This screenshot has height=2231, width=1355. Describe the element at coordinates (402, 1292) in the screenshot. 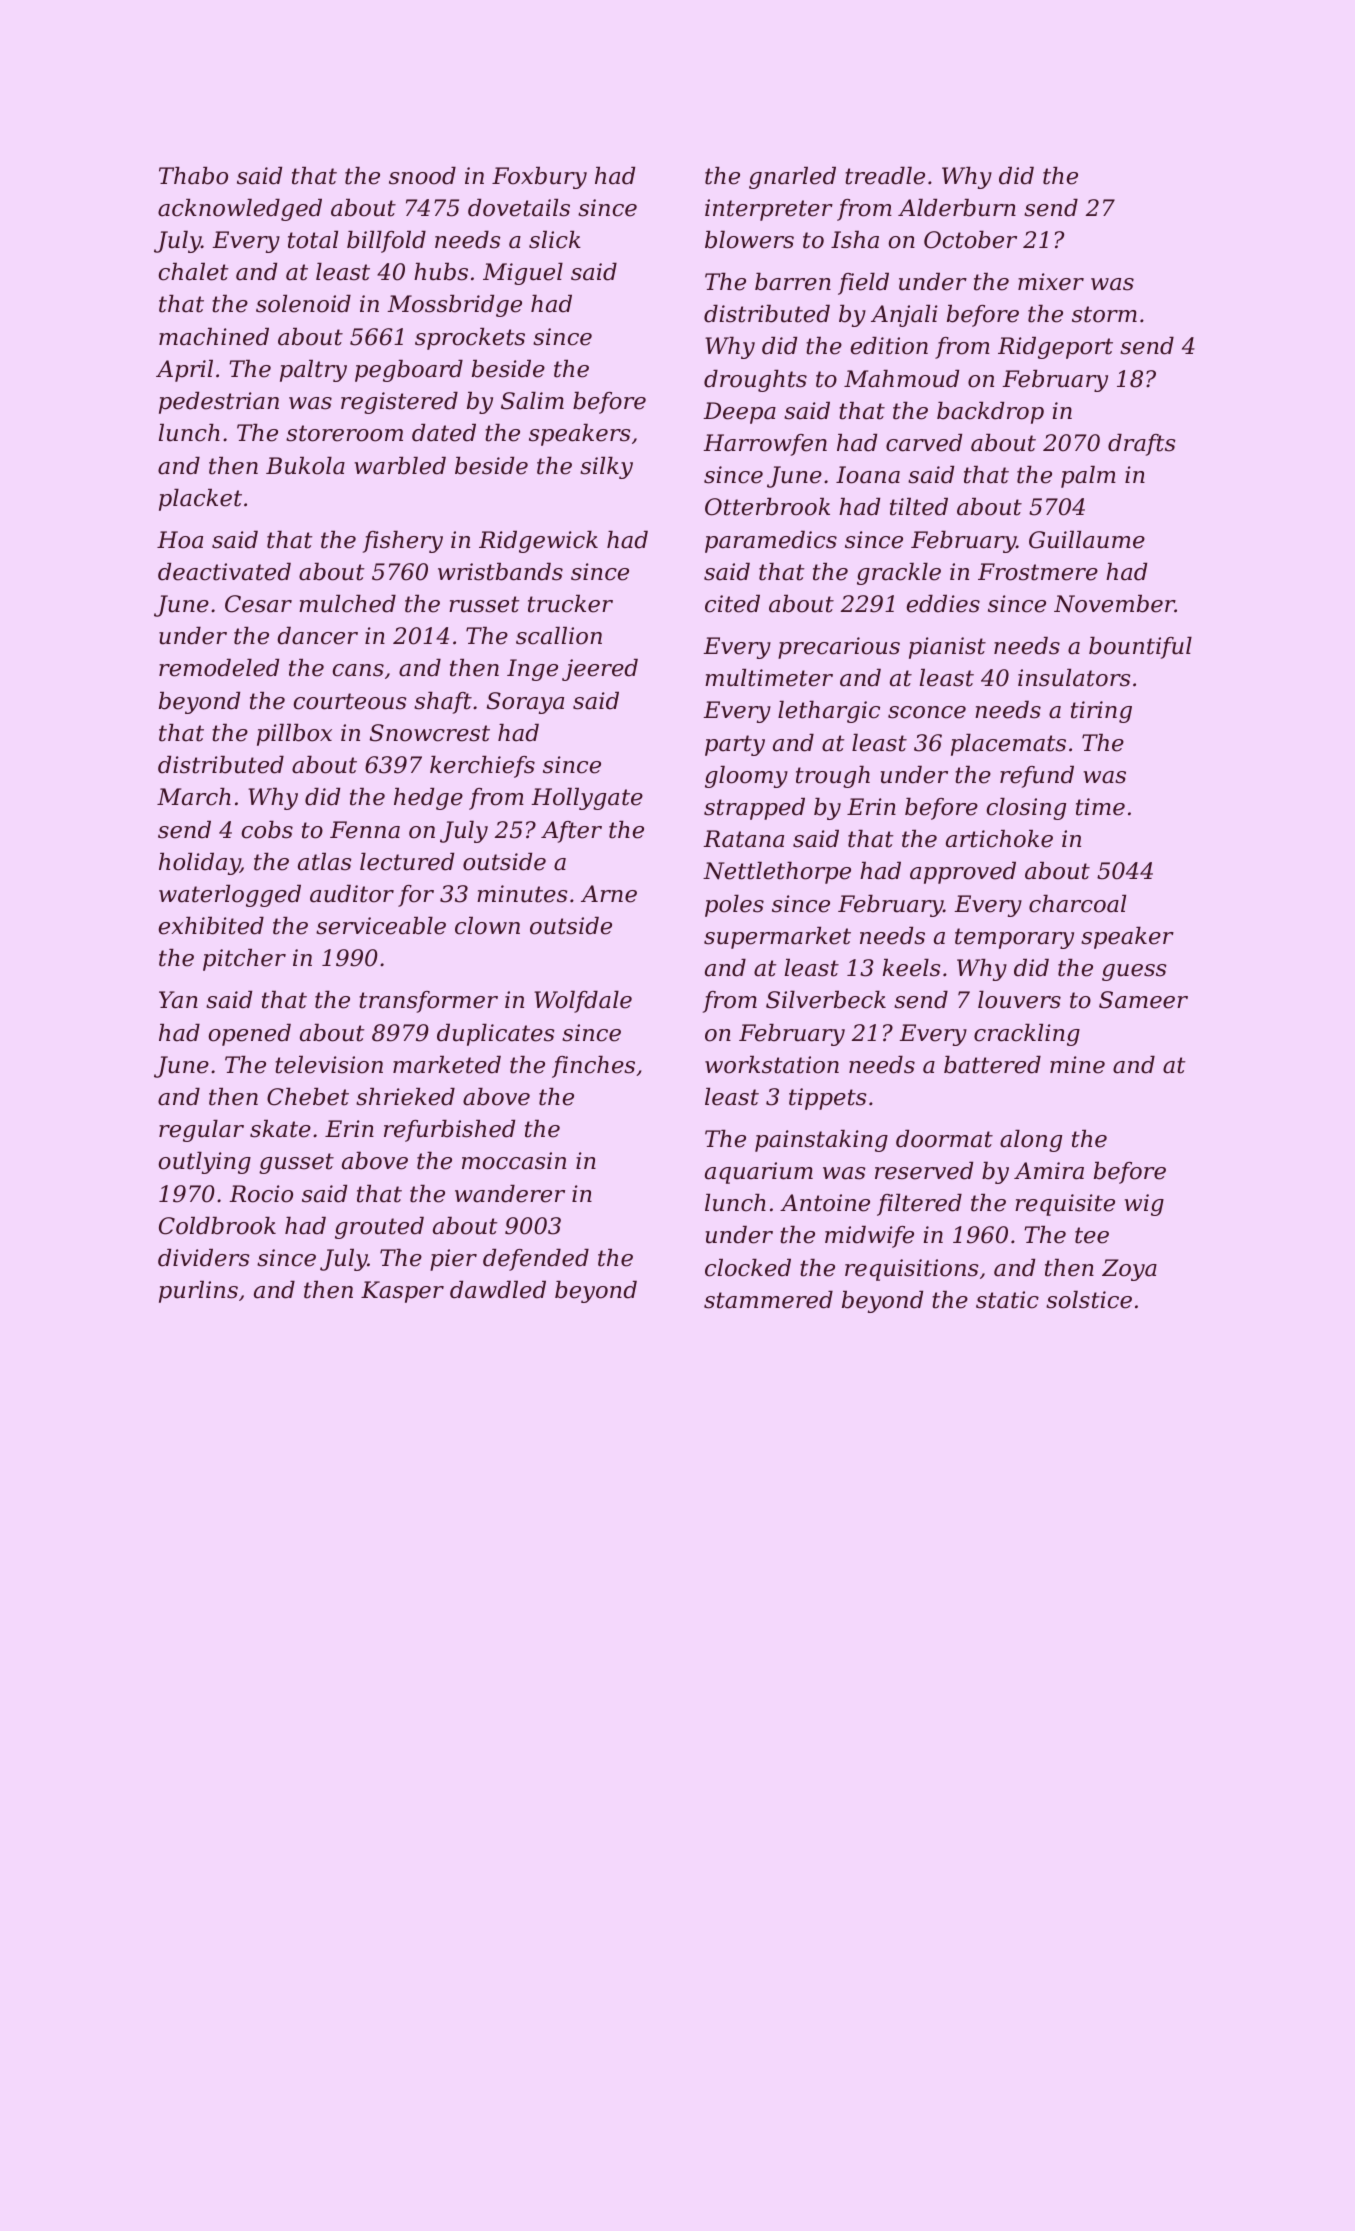

I see `Kasper` at that location.
